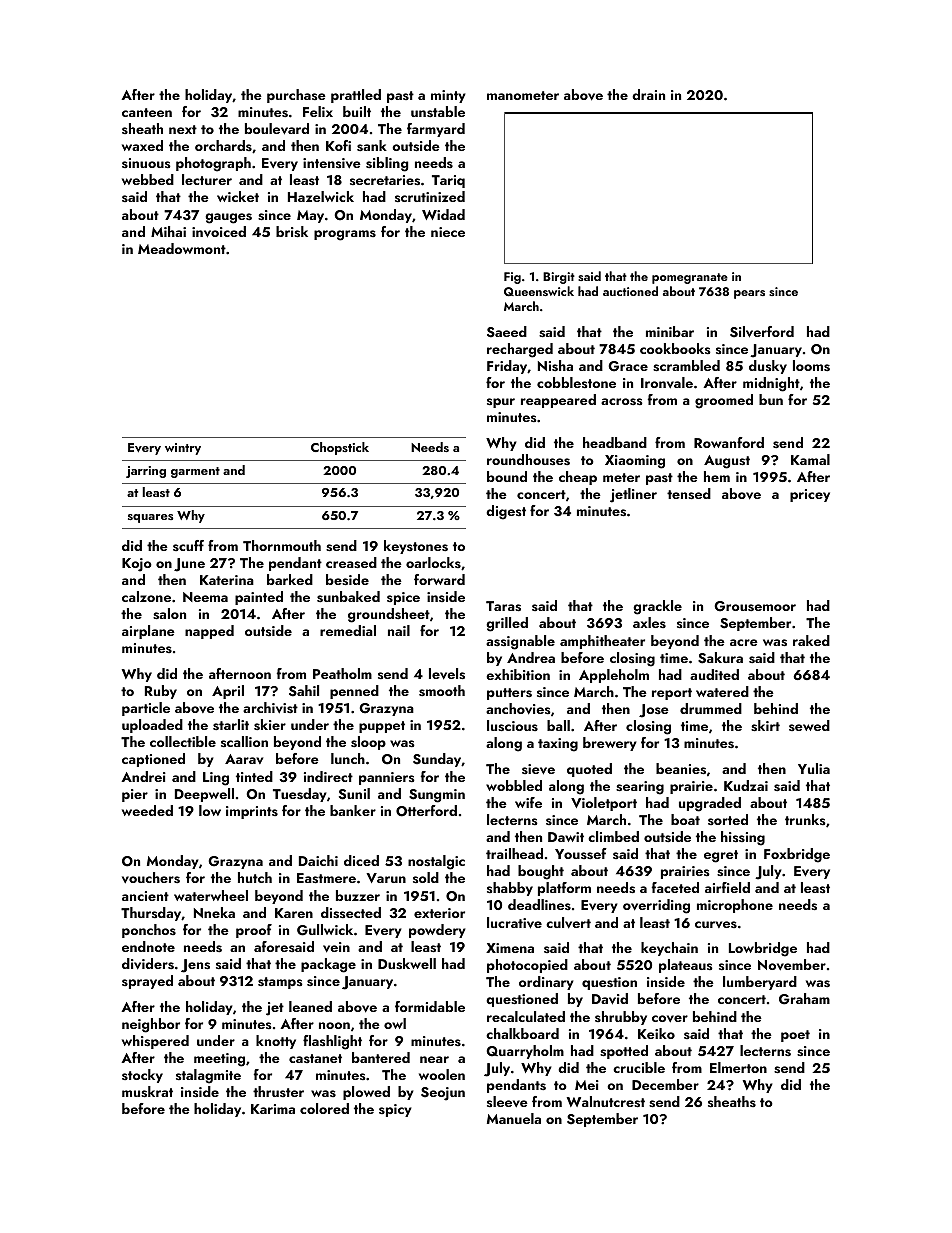  What do you see at coordinates (448, 96) in the screenshot?
I see `minty` at bounding box center [448, 96].
